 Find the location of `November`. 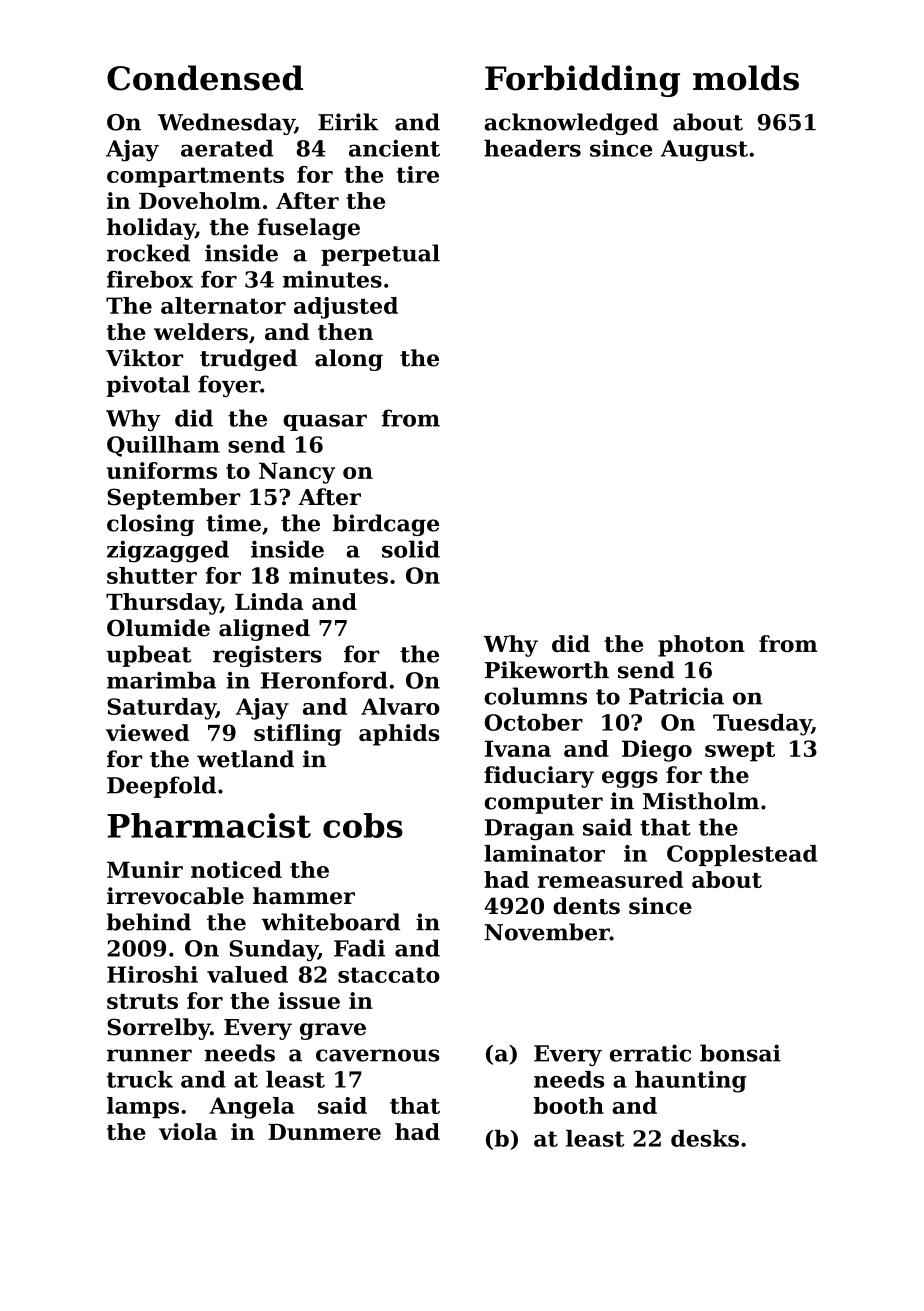

November is located at coordinates (547, 932).
